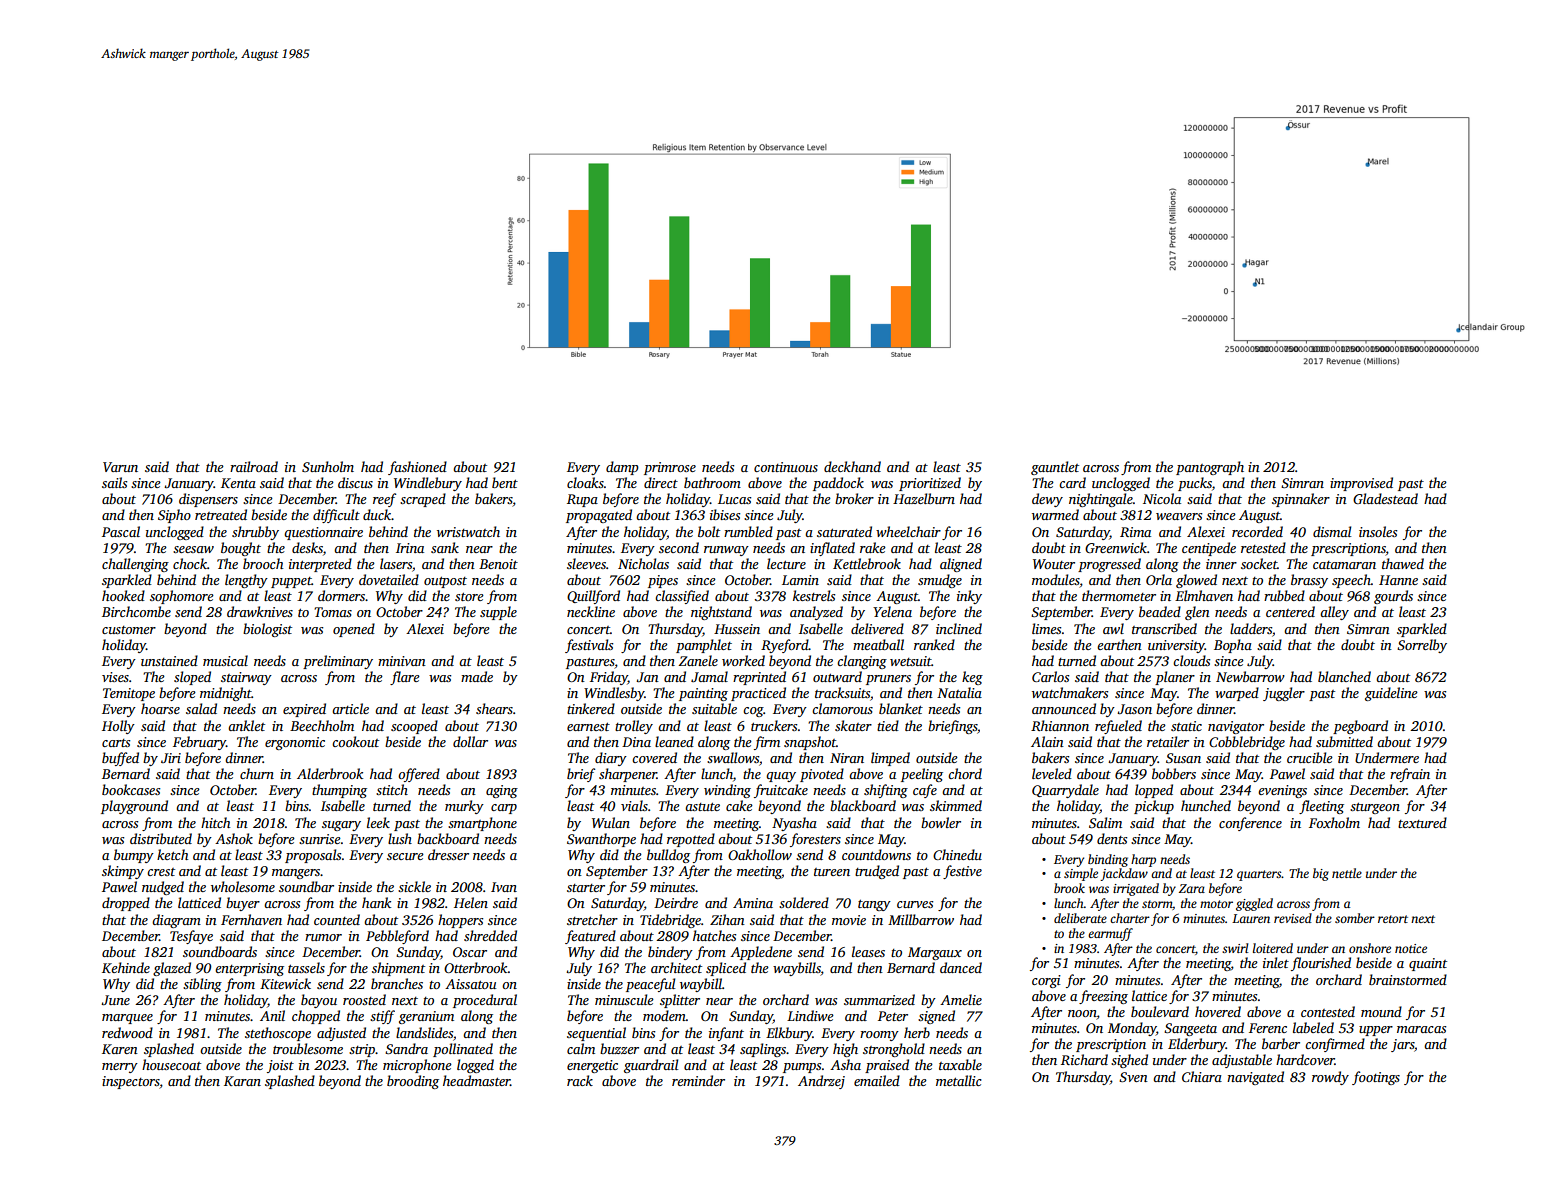  What do you see at coordinates (962, 872) in the page?
I see `festive` at bounding box center [962, 872].
